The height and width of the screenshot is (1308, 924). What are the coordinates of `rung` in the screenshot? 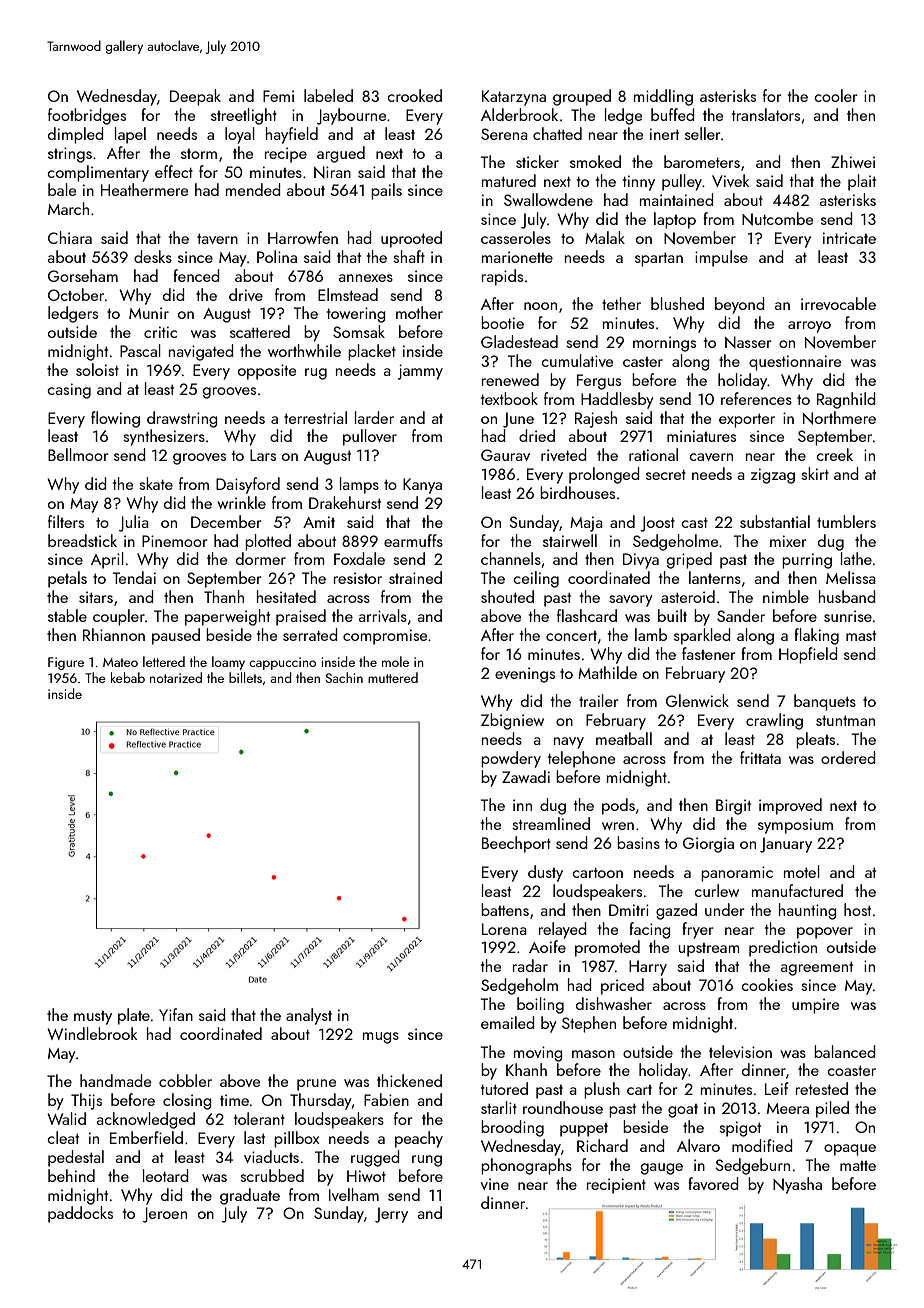 It's located at (427, 1161).
